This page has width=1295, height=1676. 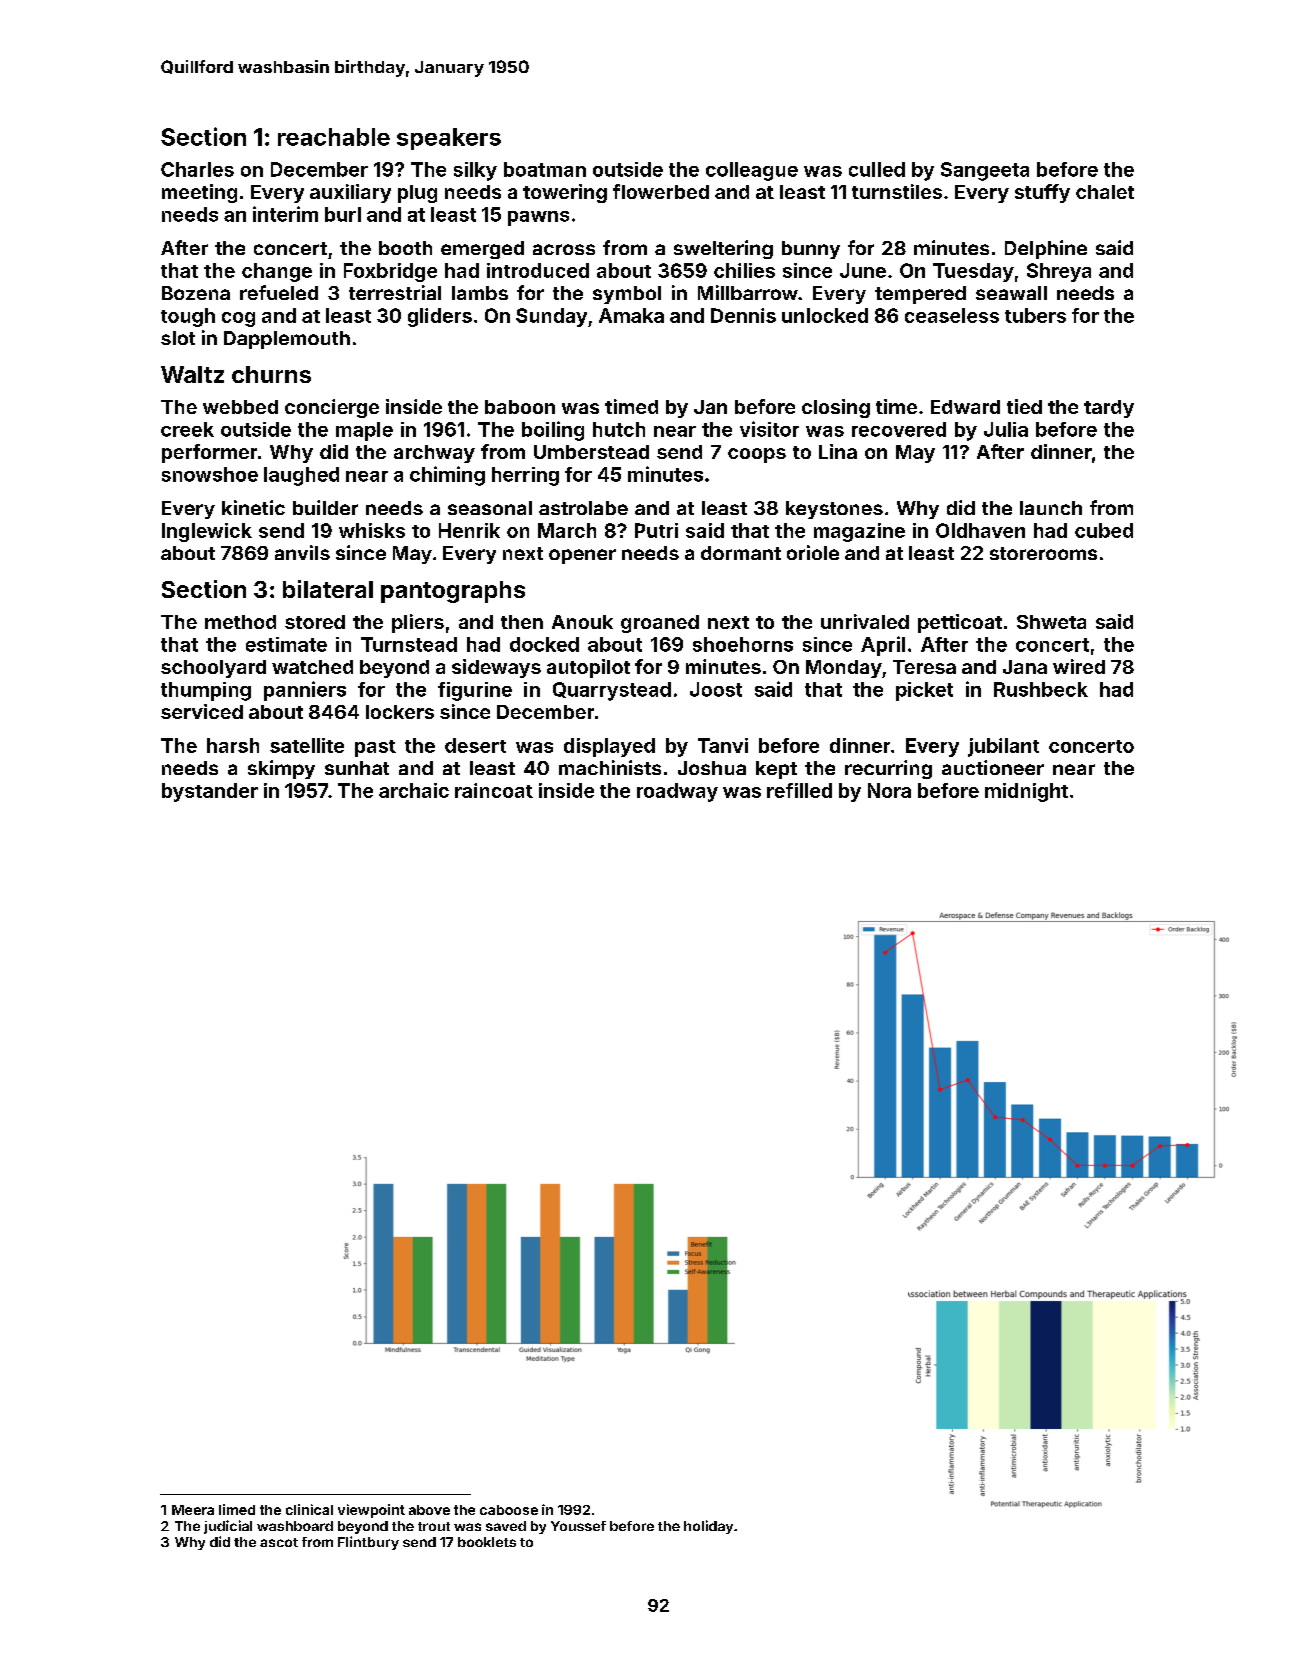 What do you see at coordinates (494, 790) in the page?
I see `raincoat` at bounding box center [494, 790].
